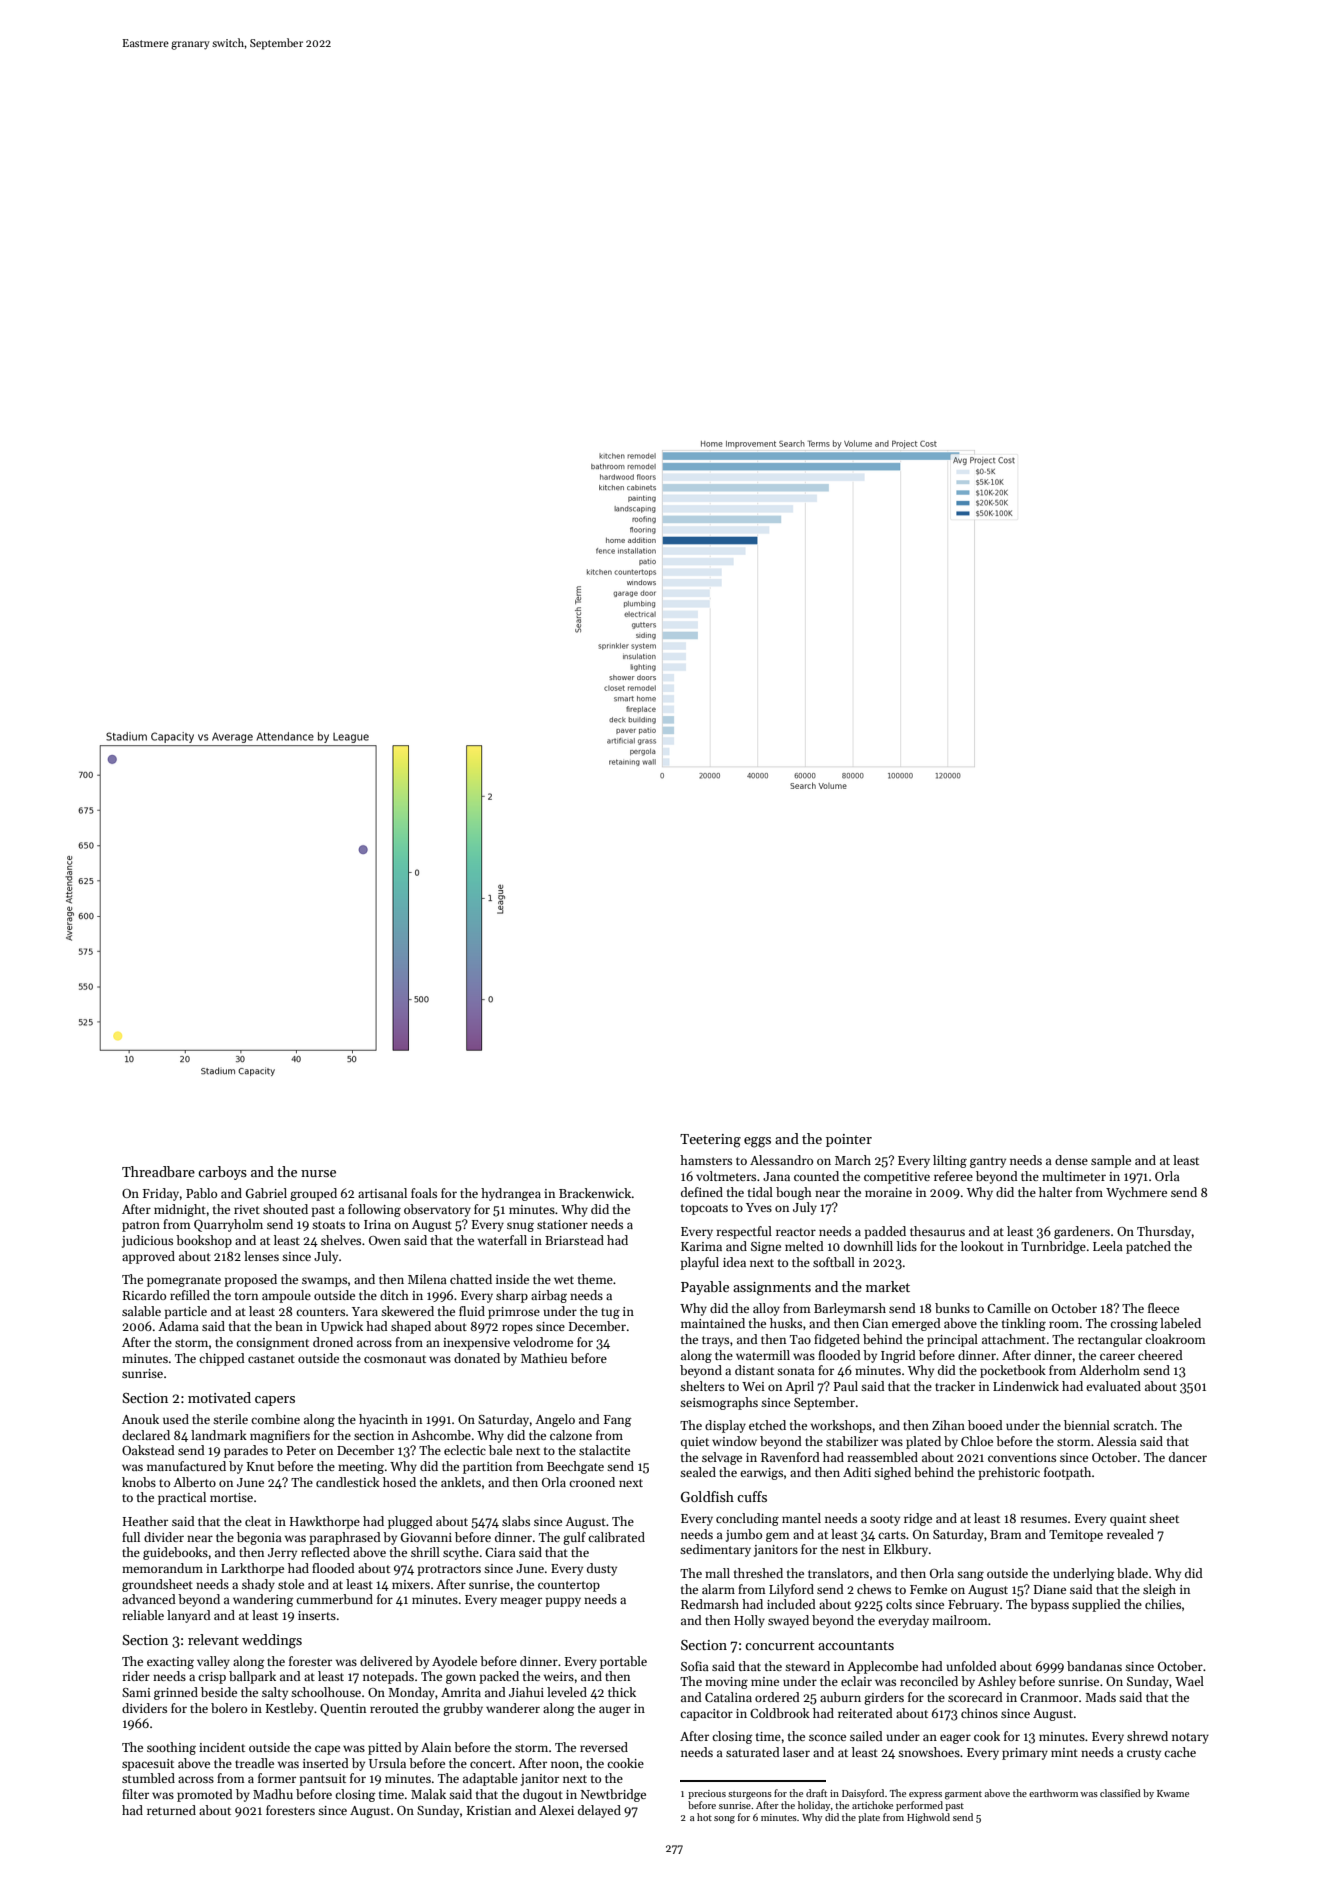 Image resolution: width=1331 pixels, height=1882 pixels. What do you see at coordinates (205, 1795) in the screenshot?
I see `promoted` at bounding box center [205, 1795].
